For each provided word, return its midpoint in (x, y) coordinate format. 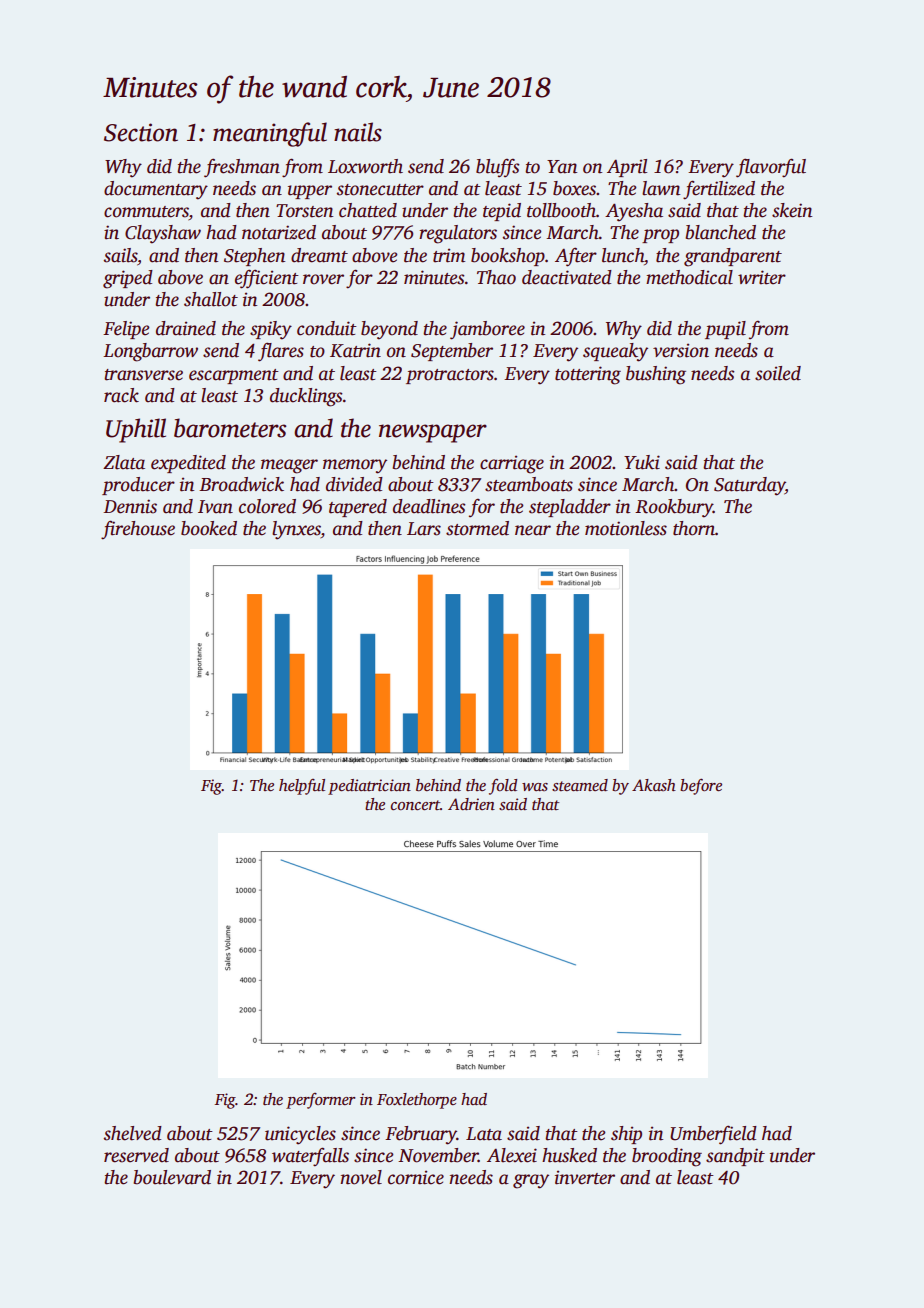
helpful (302, 787)
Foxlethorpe (417, 1101)
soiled (778, 373)
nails (358, 132)
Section (141, 132)
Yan (562, 167)
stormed (477, 528)
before (701, 786)
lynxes (296, 530)
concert (415, 805)
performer (321, 1101)
